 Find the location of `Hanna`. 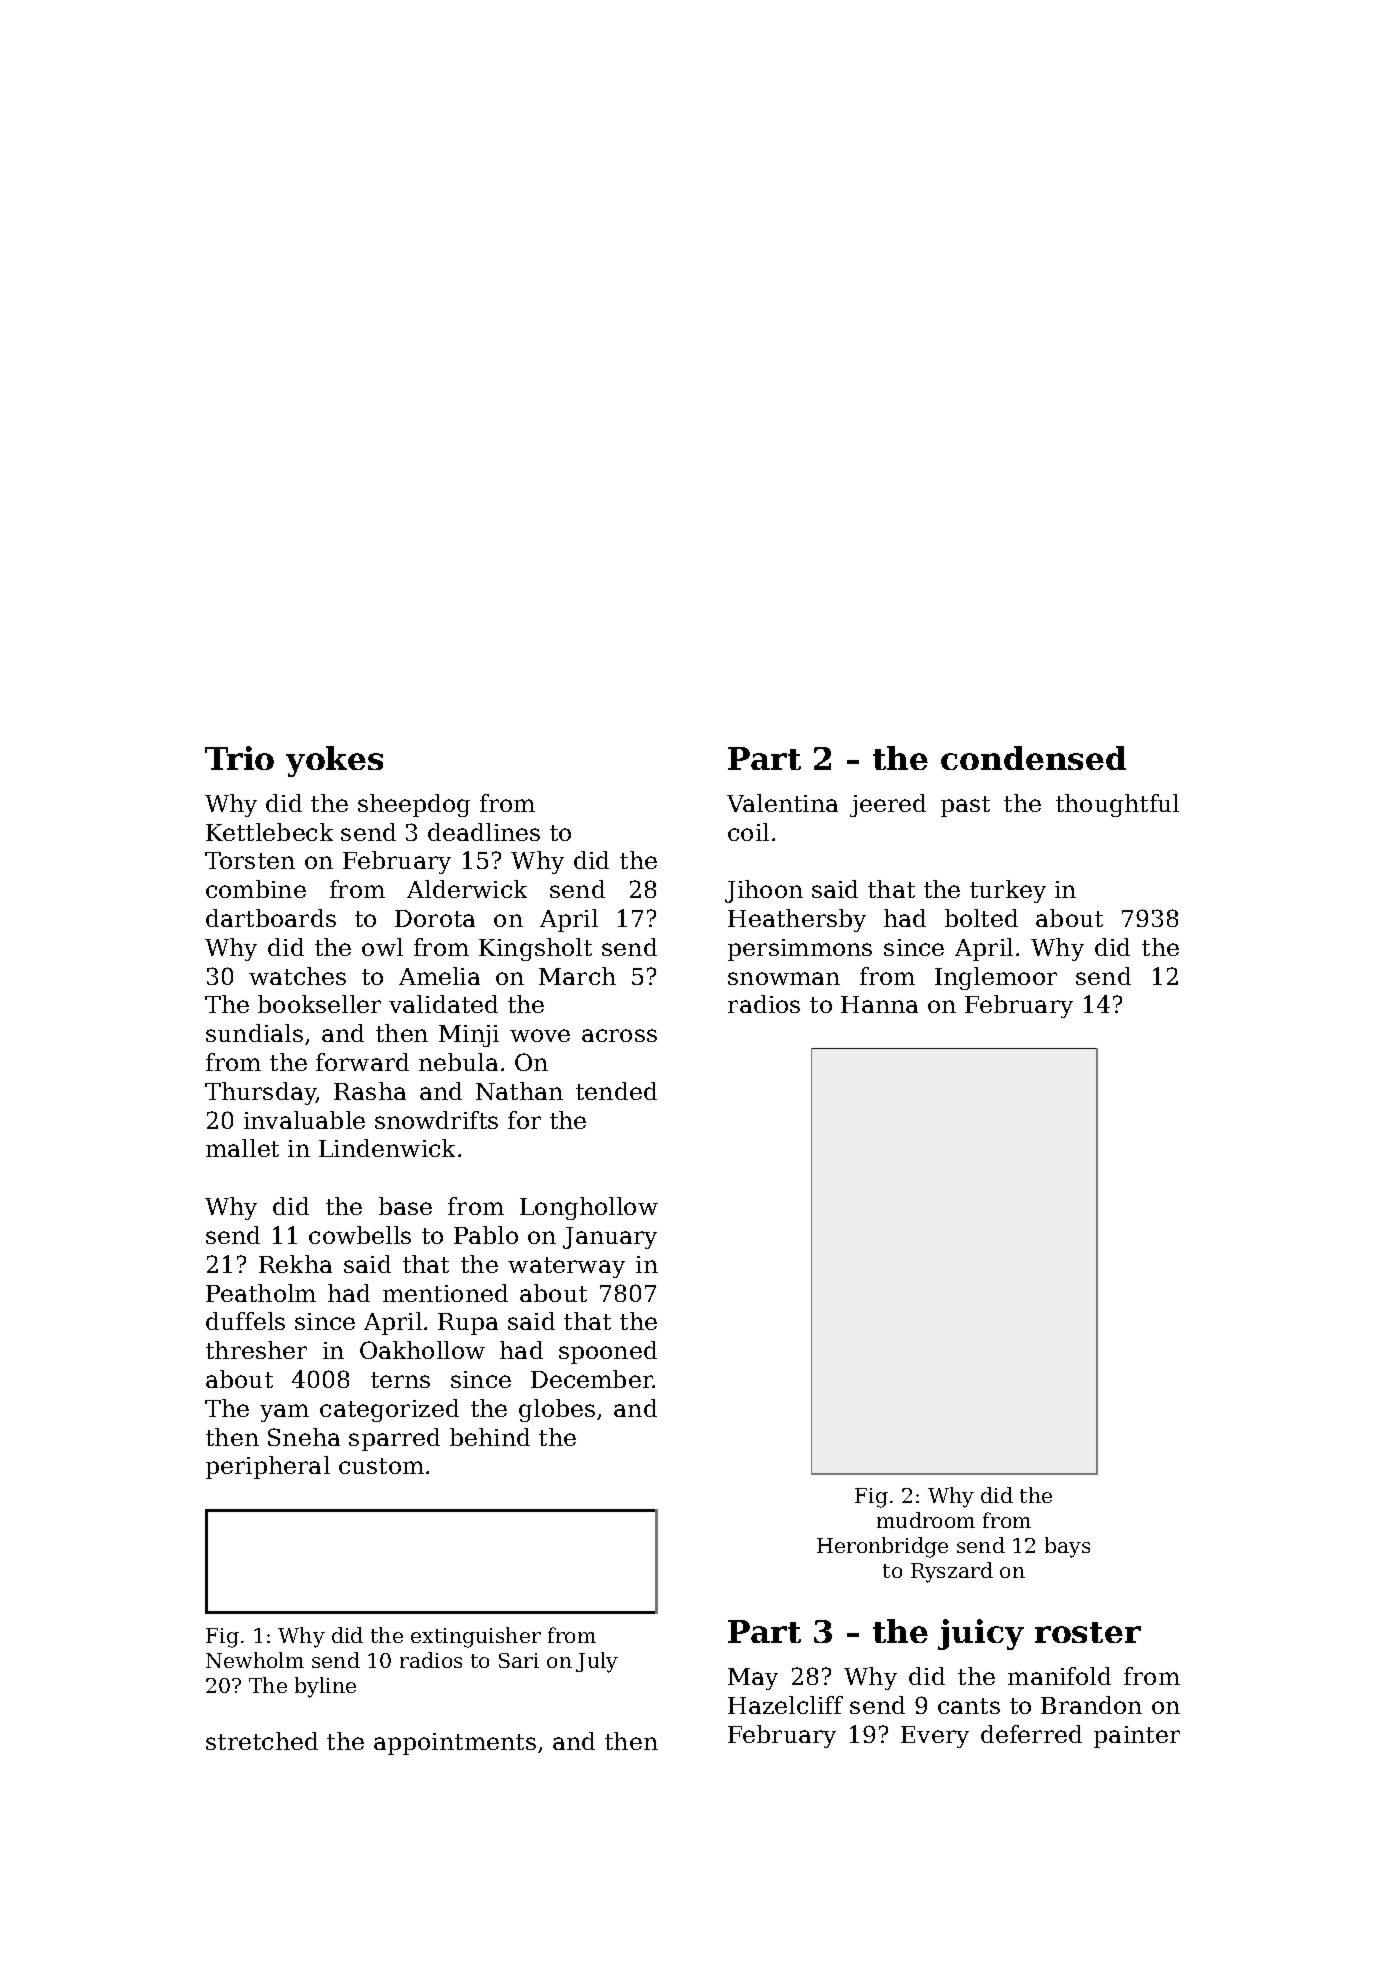

Hanna is located at coordinates (879, 1004).
